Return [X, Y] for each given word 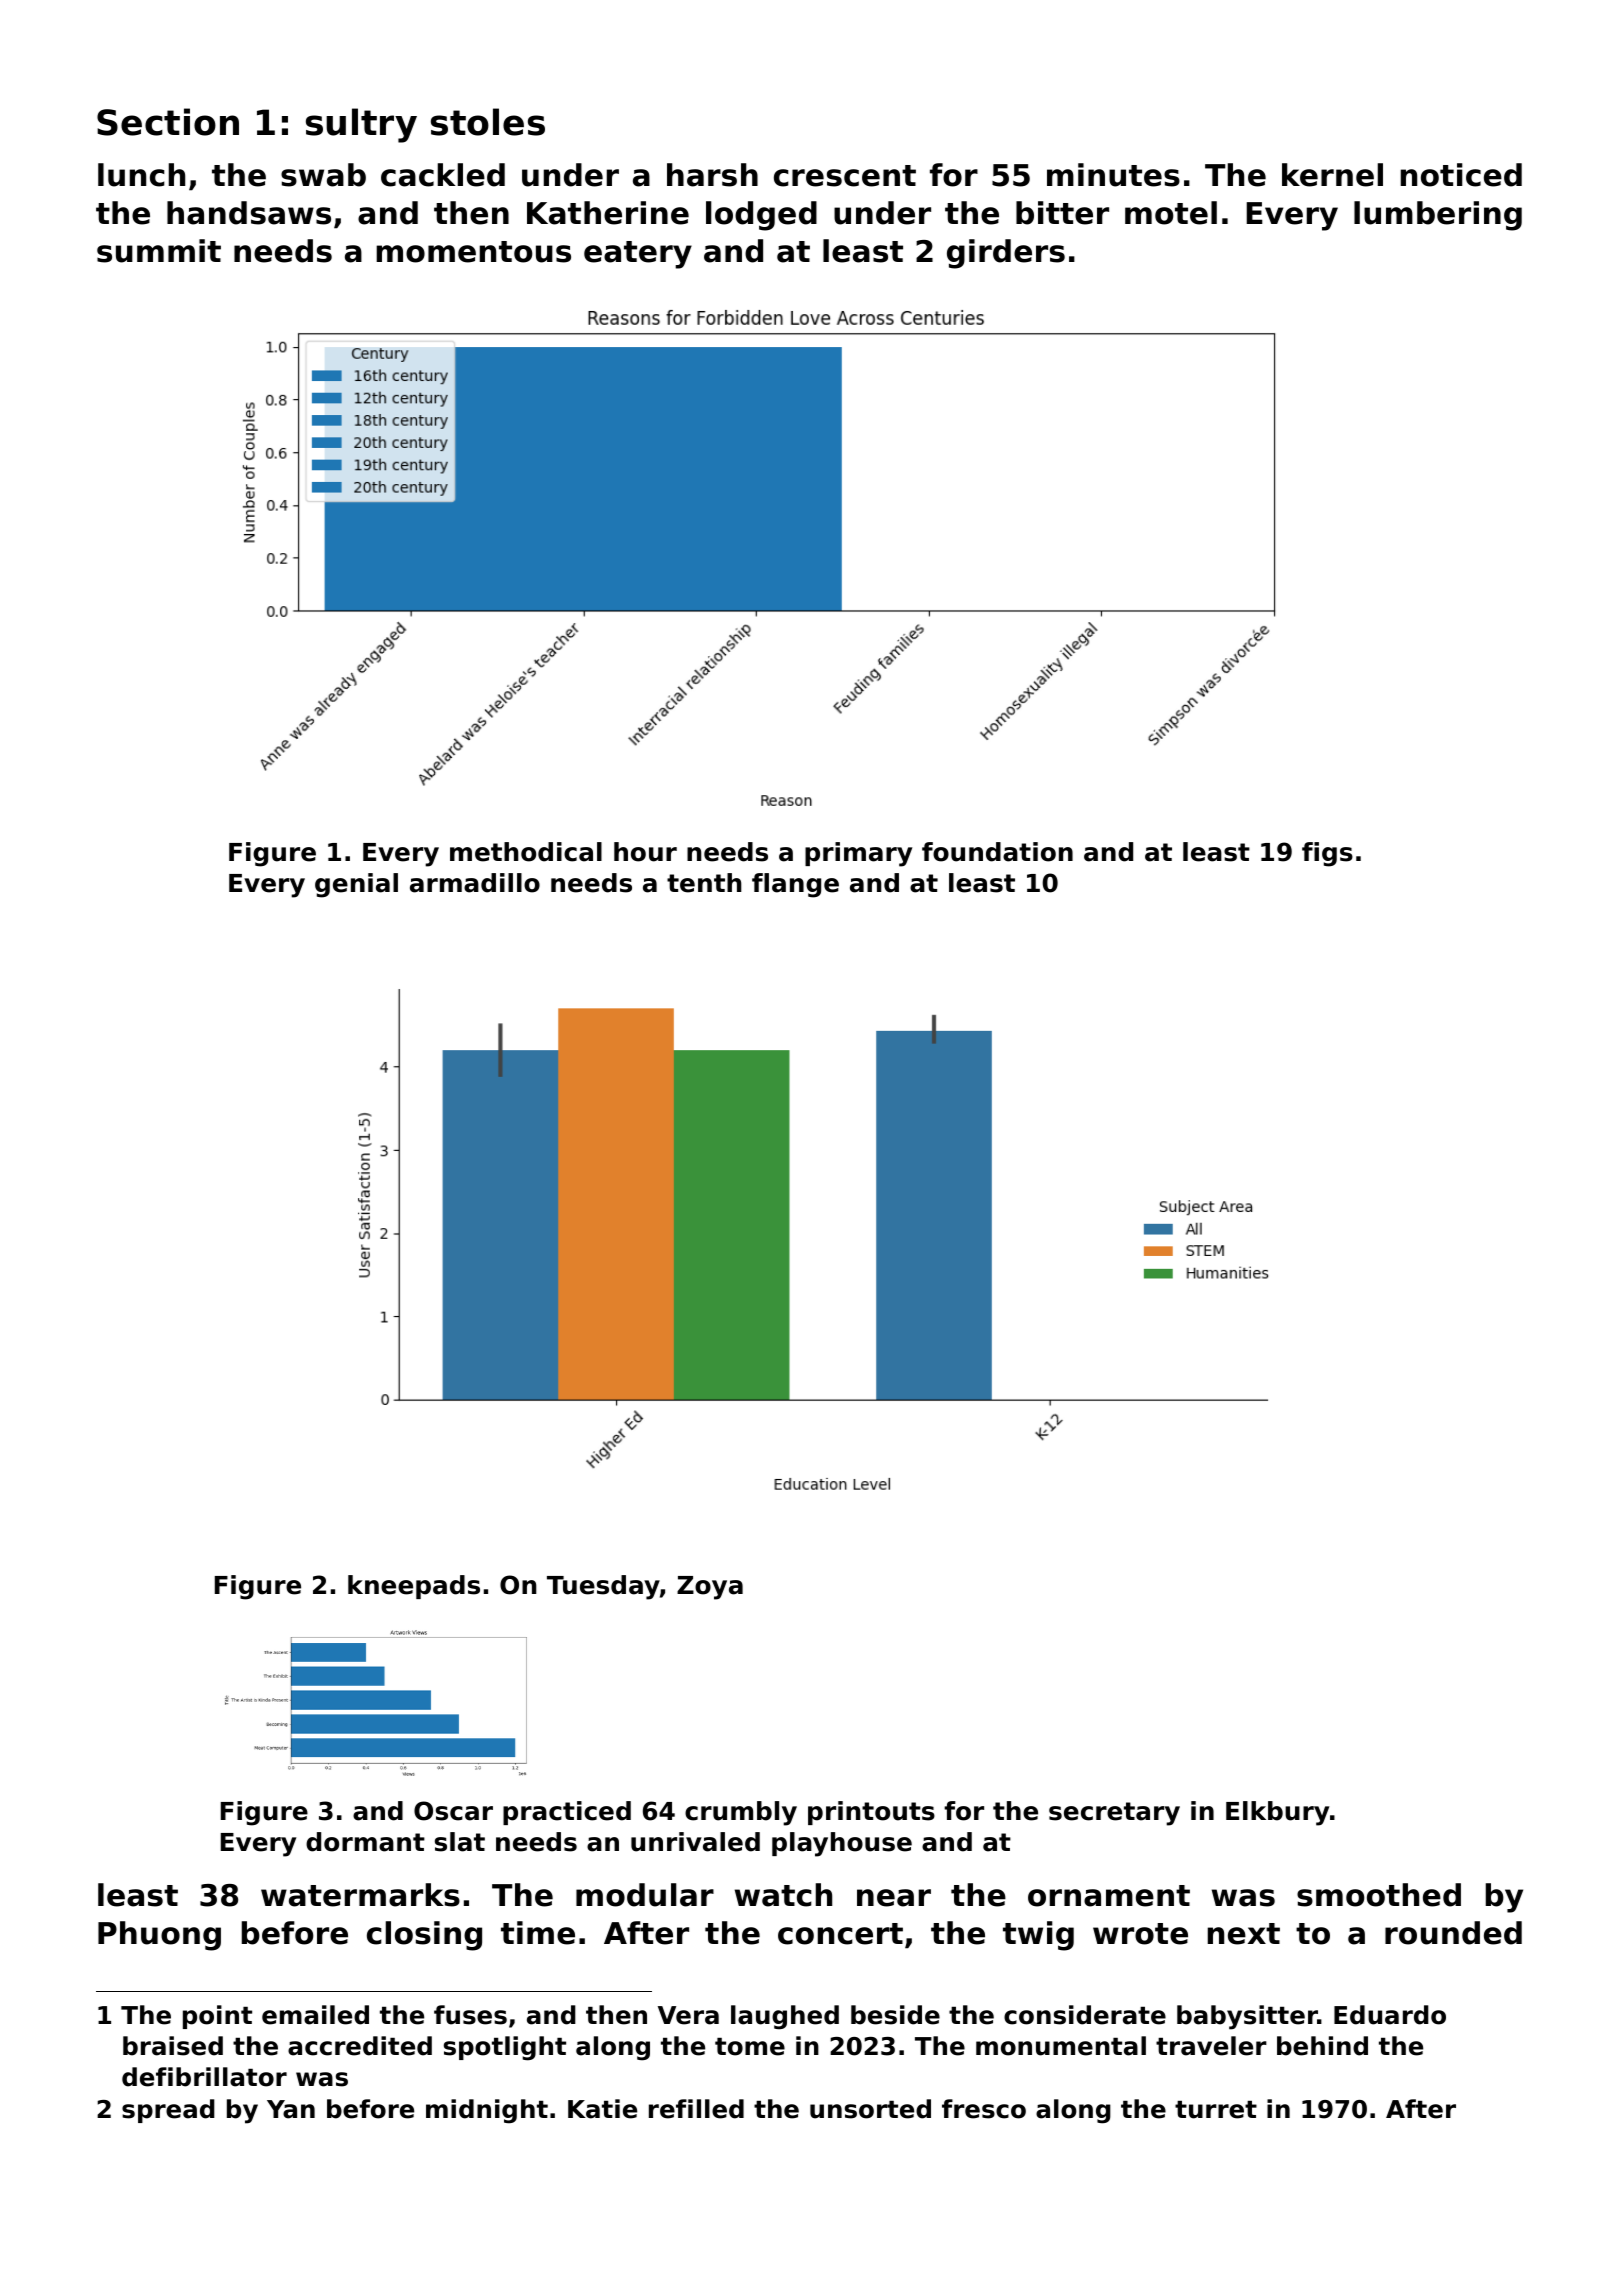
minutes [1113, 175]
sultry [361, 125]
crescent [845, 176]
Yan [291, 2109]
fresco [984, 2109]
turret [1216, 2110]
